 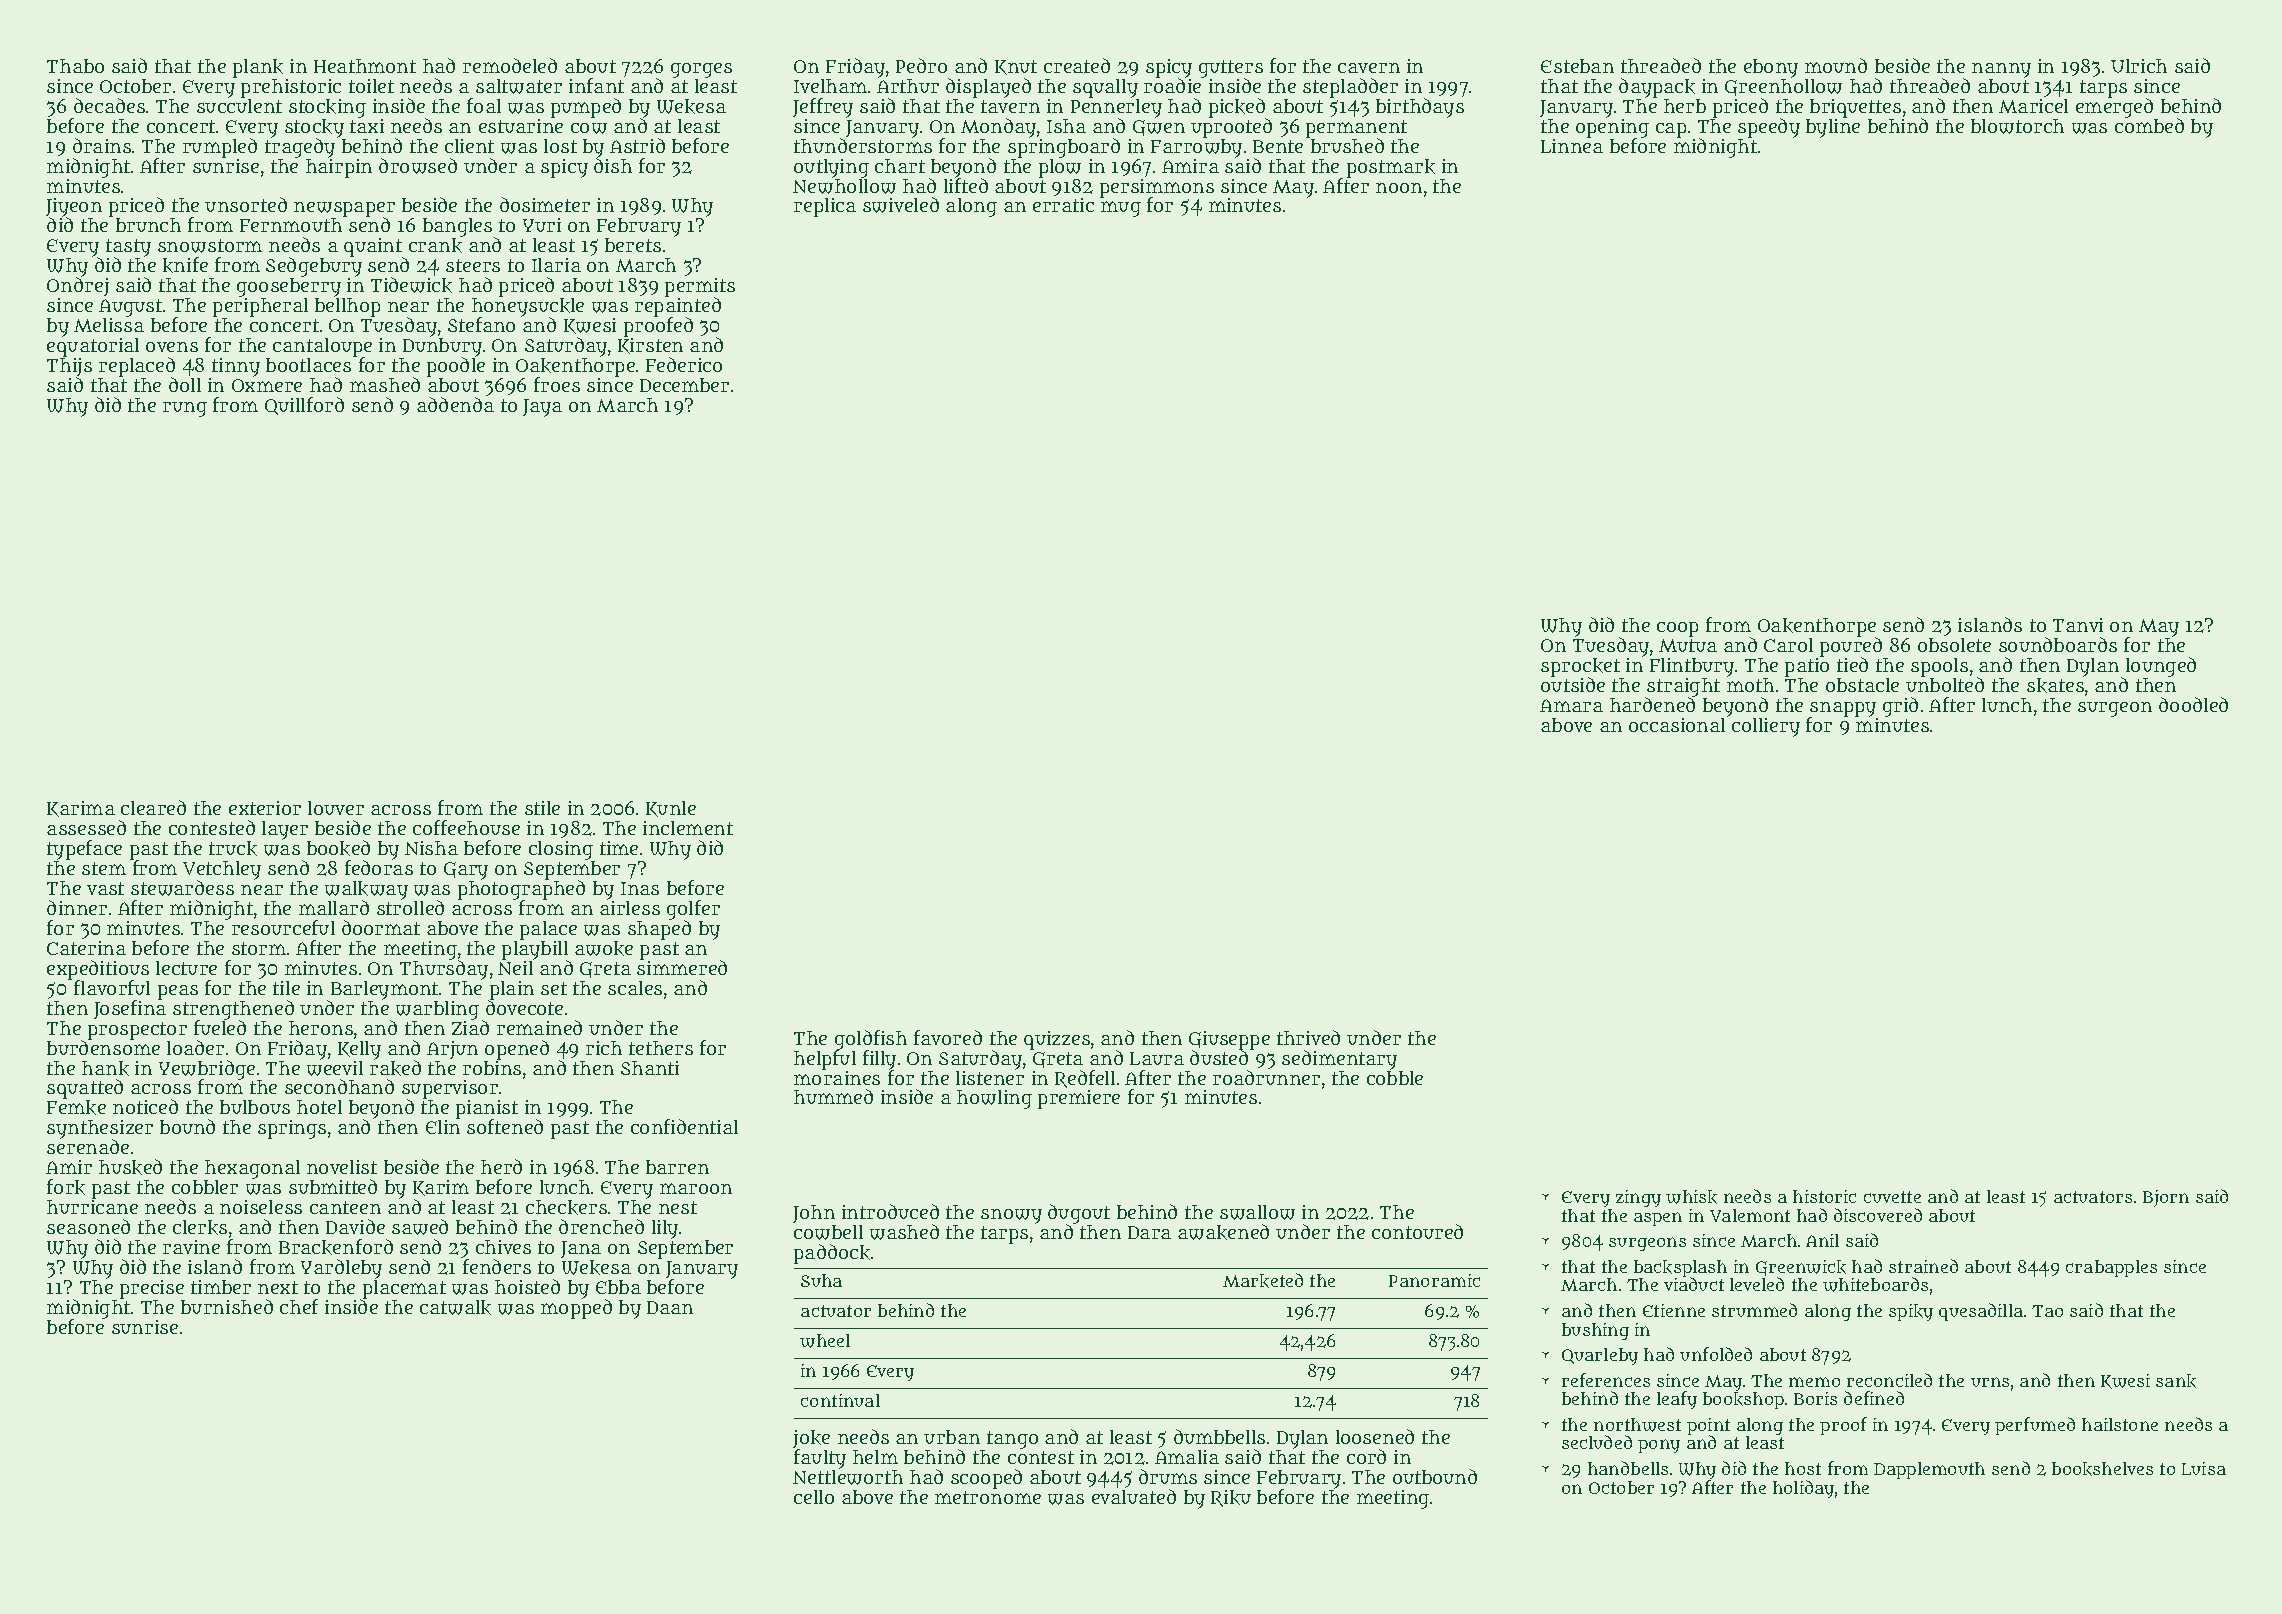 I want to click on Dapplemouth, so click(x=1929, y=1470).
